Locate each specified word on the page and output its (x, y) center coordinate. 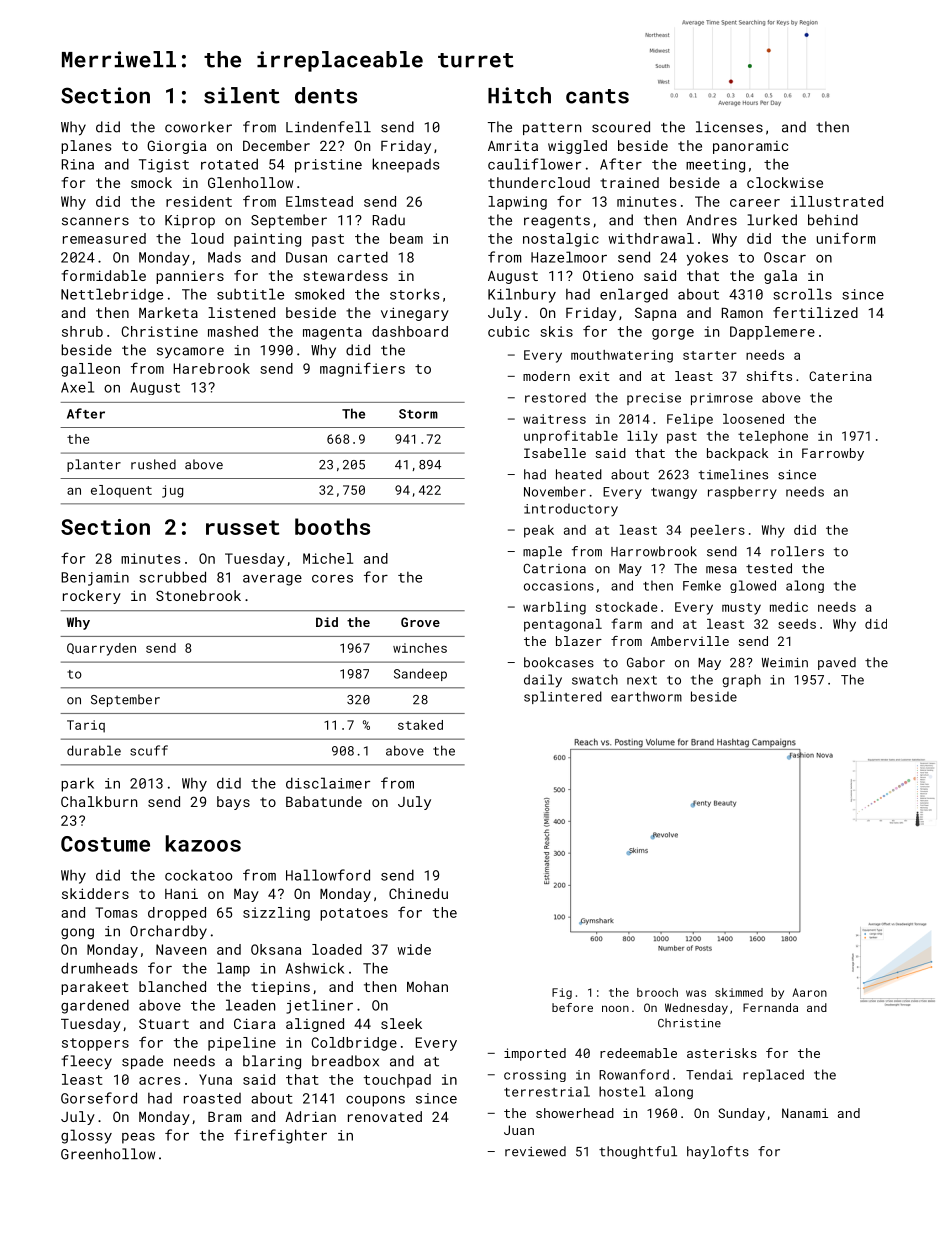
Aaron (809, 992)
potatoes (354, 914)
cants (597, 96)
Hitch (519, 95)
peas (138, 1138)
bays (233, 803)
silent (242, 95)
